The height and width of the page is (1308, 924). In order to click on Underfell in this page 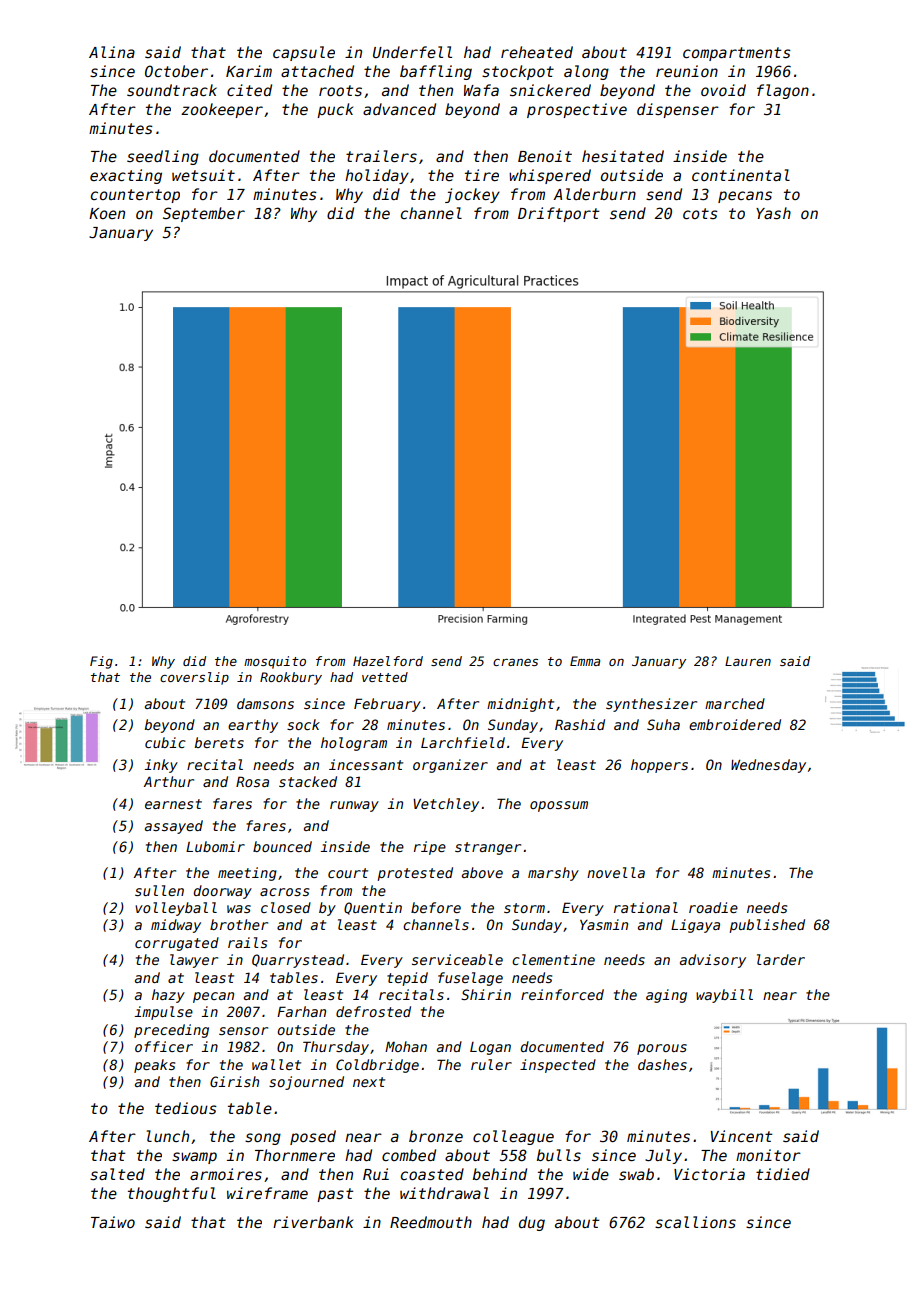, I will do `click(412, 52)`.
